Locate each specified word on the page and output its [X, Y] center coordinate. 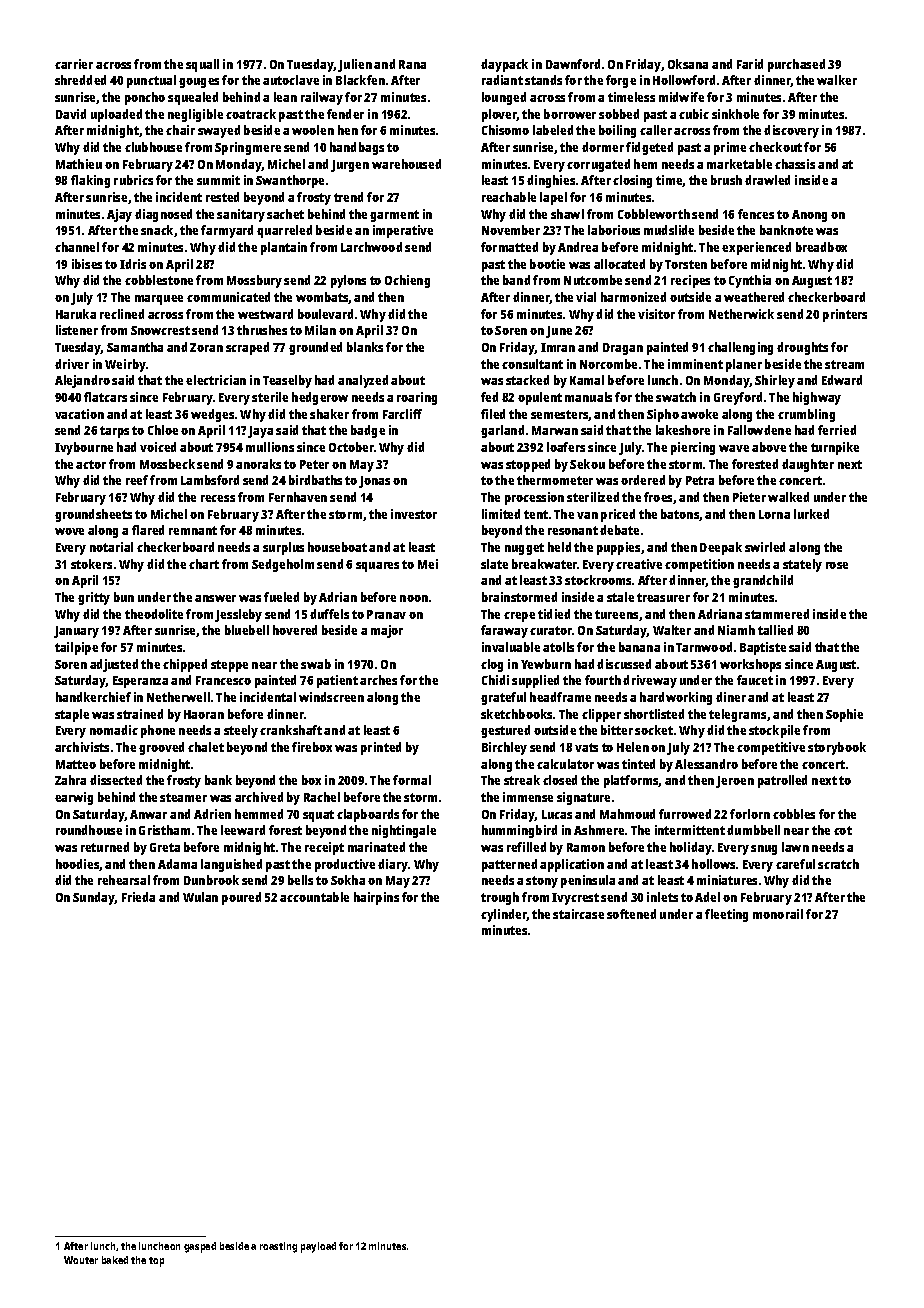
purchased [796, 65]
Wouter [81, 1260]
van [587, 515]
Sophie [844, 715]
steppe [229, 666]
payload [318, 1247]
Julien [355, 65]
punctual [151, 81]
